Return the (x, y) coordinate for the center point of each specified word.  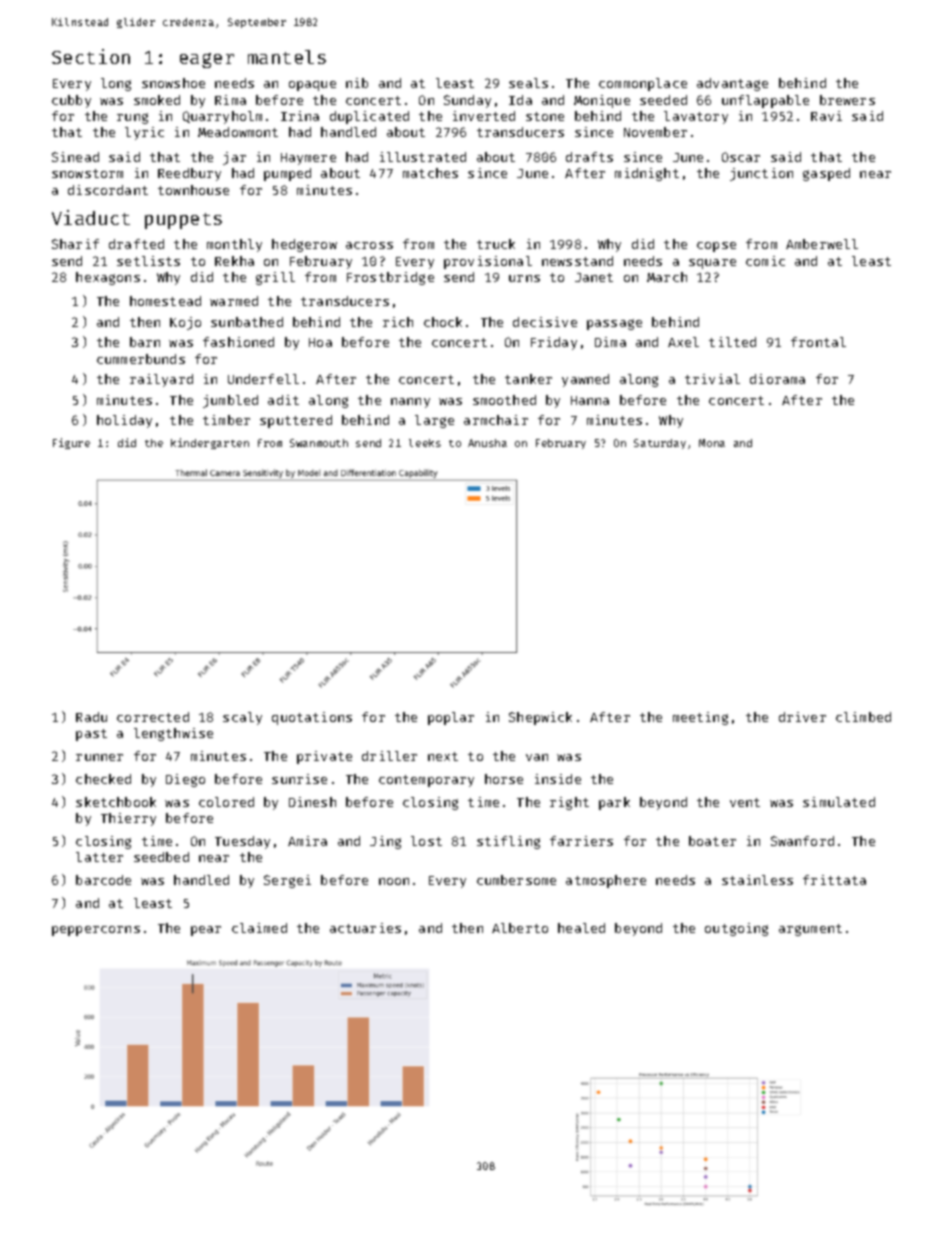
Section (91, 56)
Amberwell (822, 244)
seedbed (161, 857)
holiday (124, 421)
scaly (242, 718)
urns (524, 278)
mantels (287, 57)
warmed (234, 301)
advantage (732, 84)
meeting (700, 718)
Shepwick (540, 718)
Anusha (487, 443)
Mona (712, 443)
